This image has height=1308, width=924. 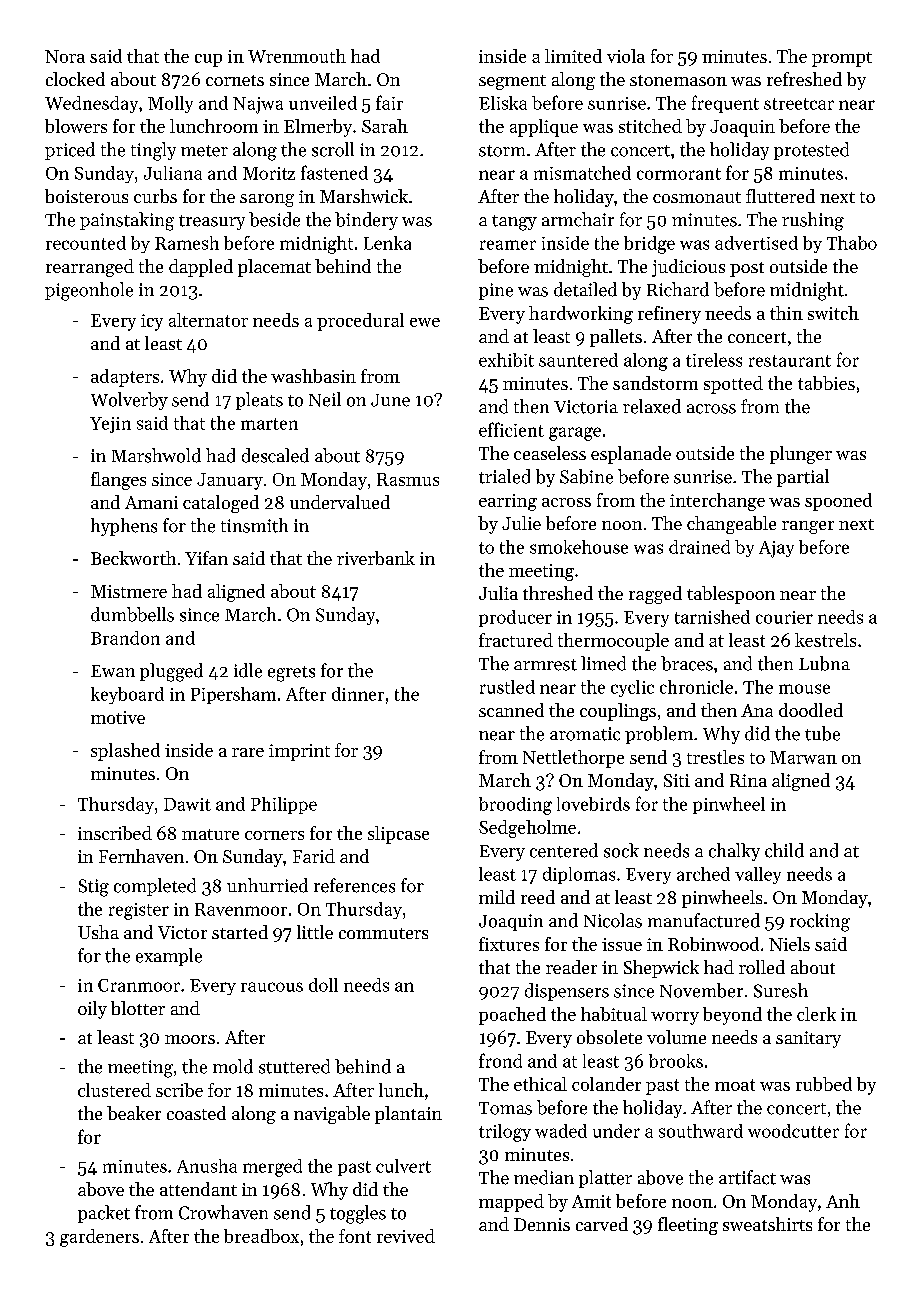 What do you see at coordinates (151, 502) in the image?
I see `Amani` at bounding box center [151, 502].
